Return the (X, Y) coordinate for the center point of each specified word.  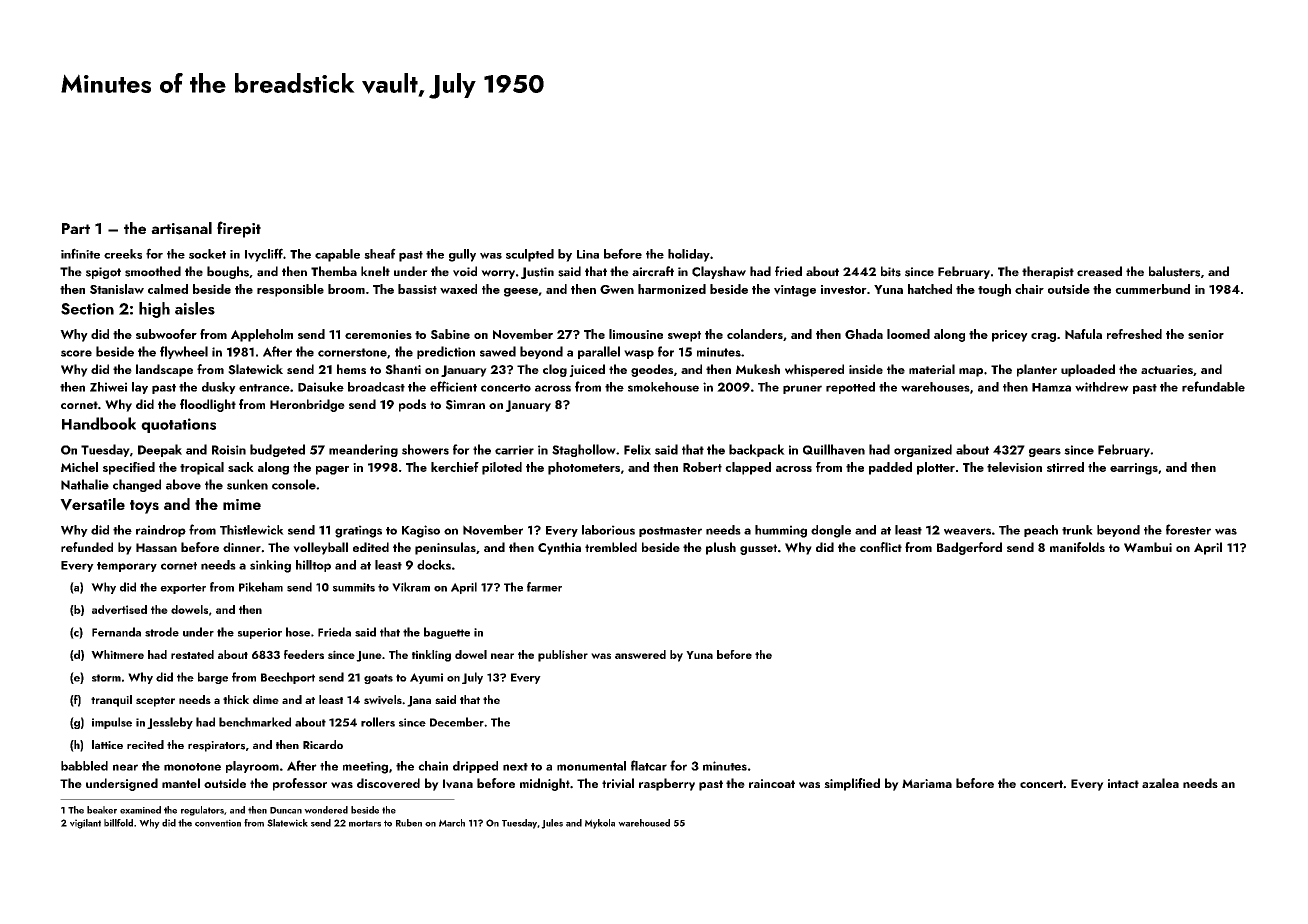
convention (218, 823)
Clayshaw (719, 272)
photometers (584, 468)
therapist (1048, 272)
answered (640, 654)
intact (1123, 783)
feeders (304, 654)
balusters (1174, 271)
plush (721, 548)
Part (76, 228)
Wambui (1148, 547)
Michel (79, 467)
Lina (588, 254)
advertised (119, 610)
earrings (1134, 469)
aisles (195, 308)
